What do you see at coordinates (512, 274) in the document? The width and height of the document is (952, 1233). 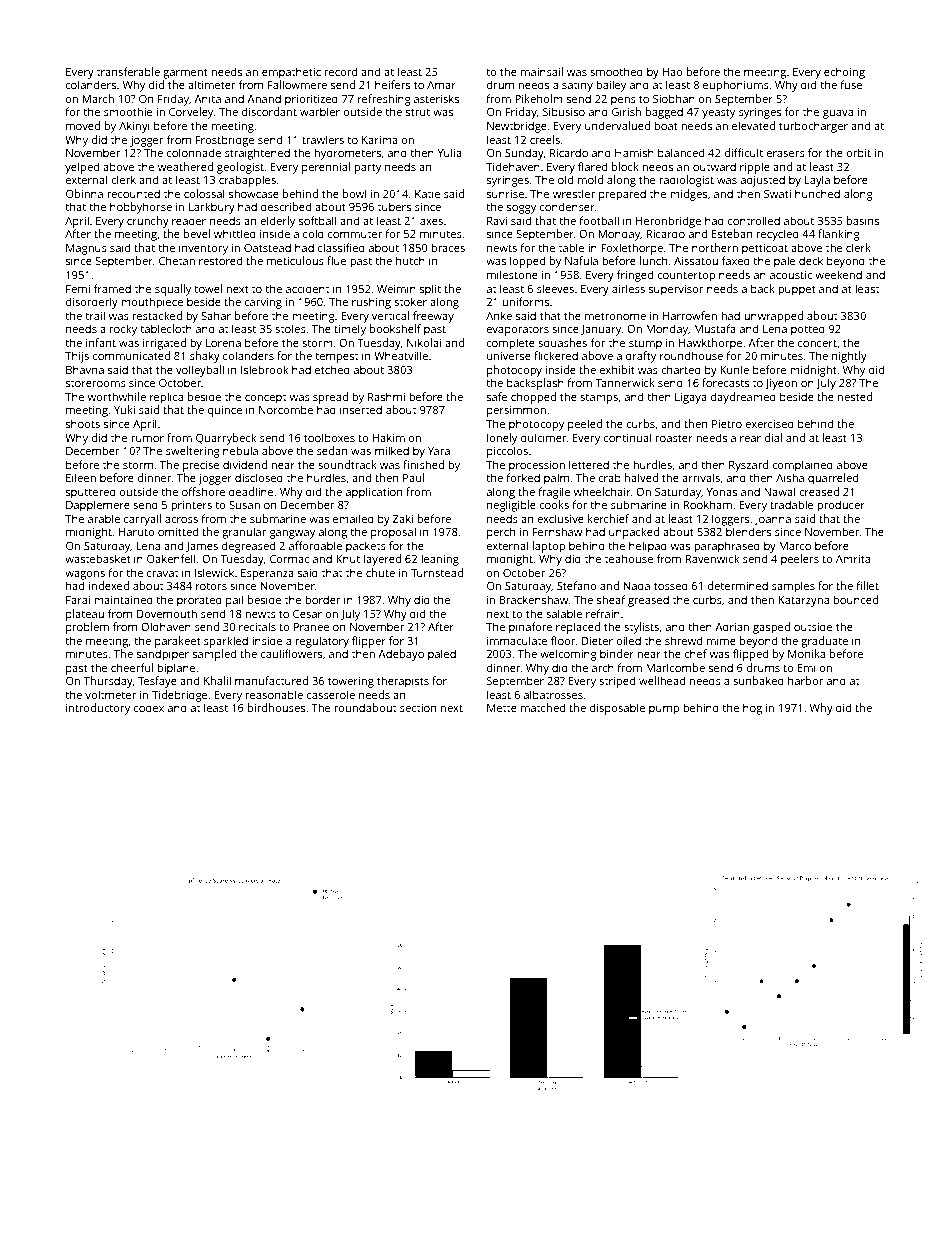 I see `milestone` at bounding box center [512, 274].
